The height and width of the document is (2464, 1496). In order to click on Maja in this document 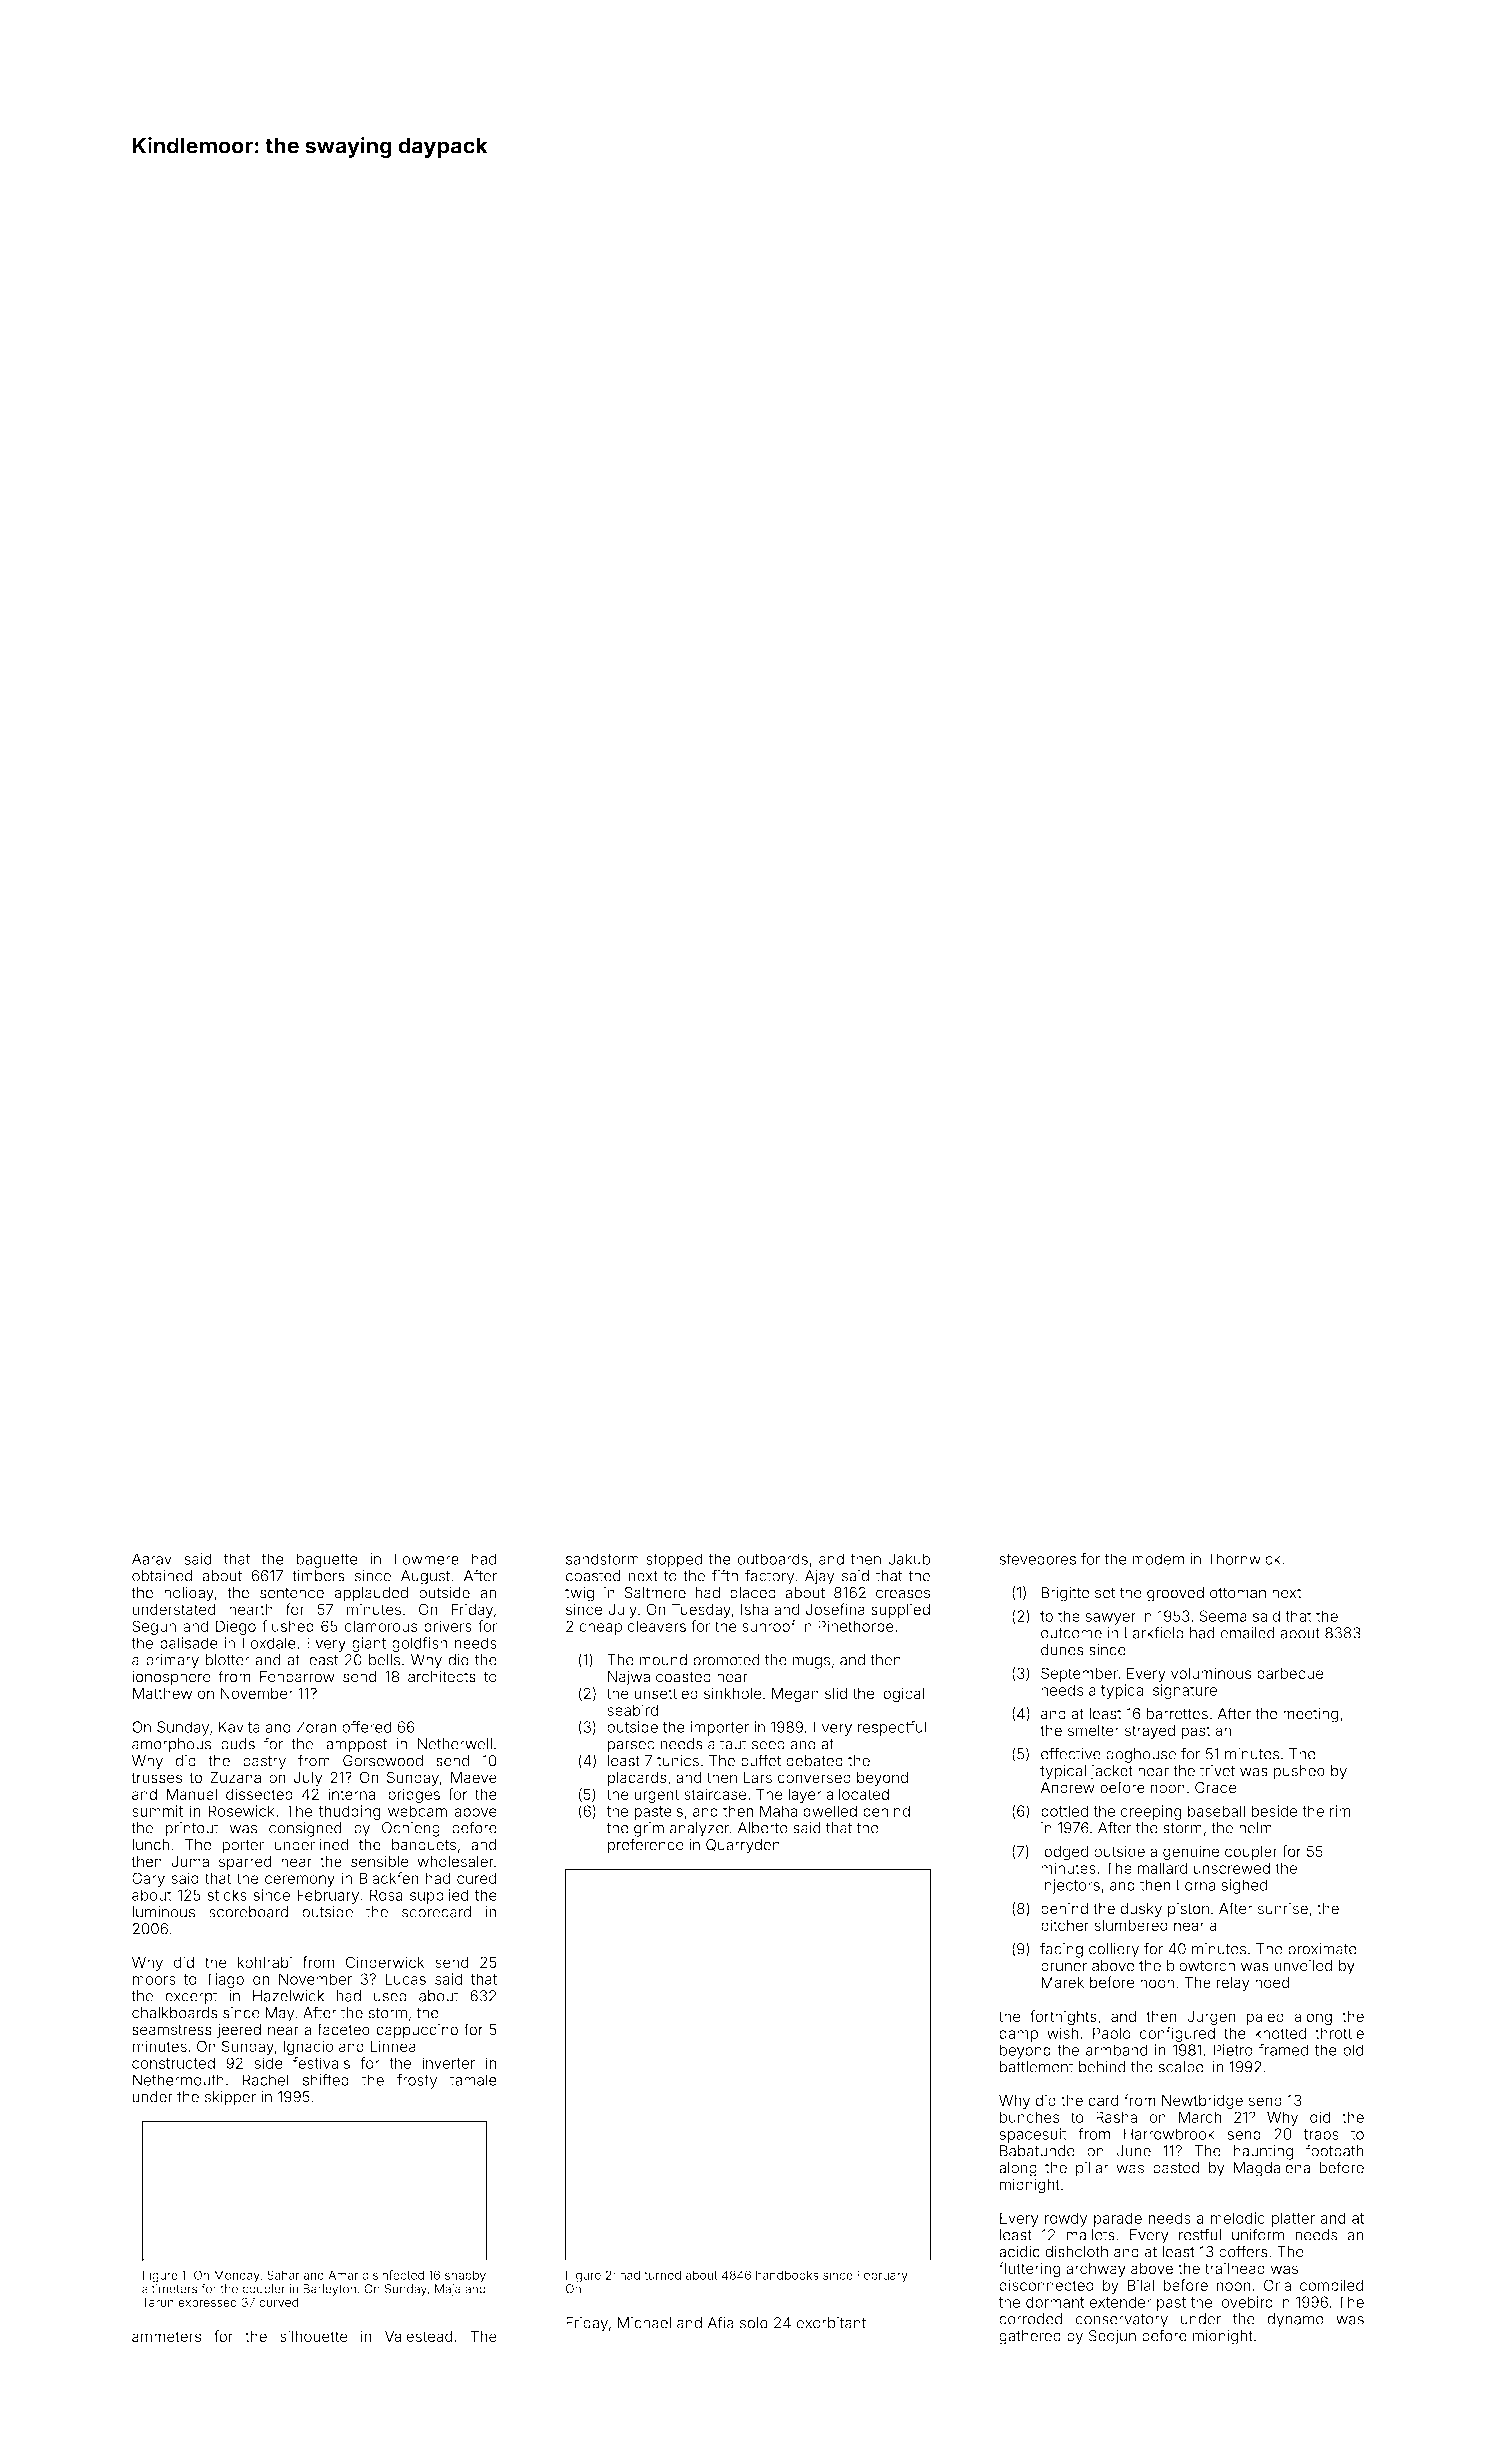, I will do `click(448, 2290)`.
